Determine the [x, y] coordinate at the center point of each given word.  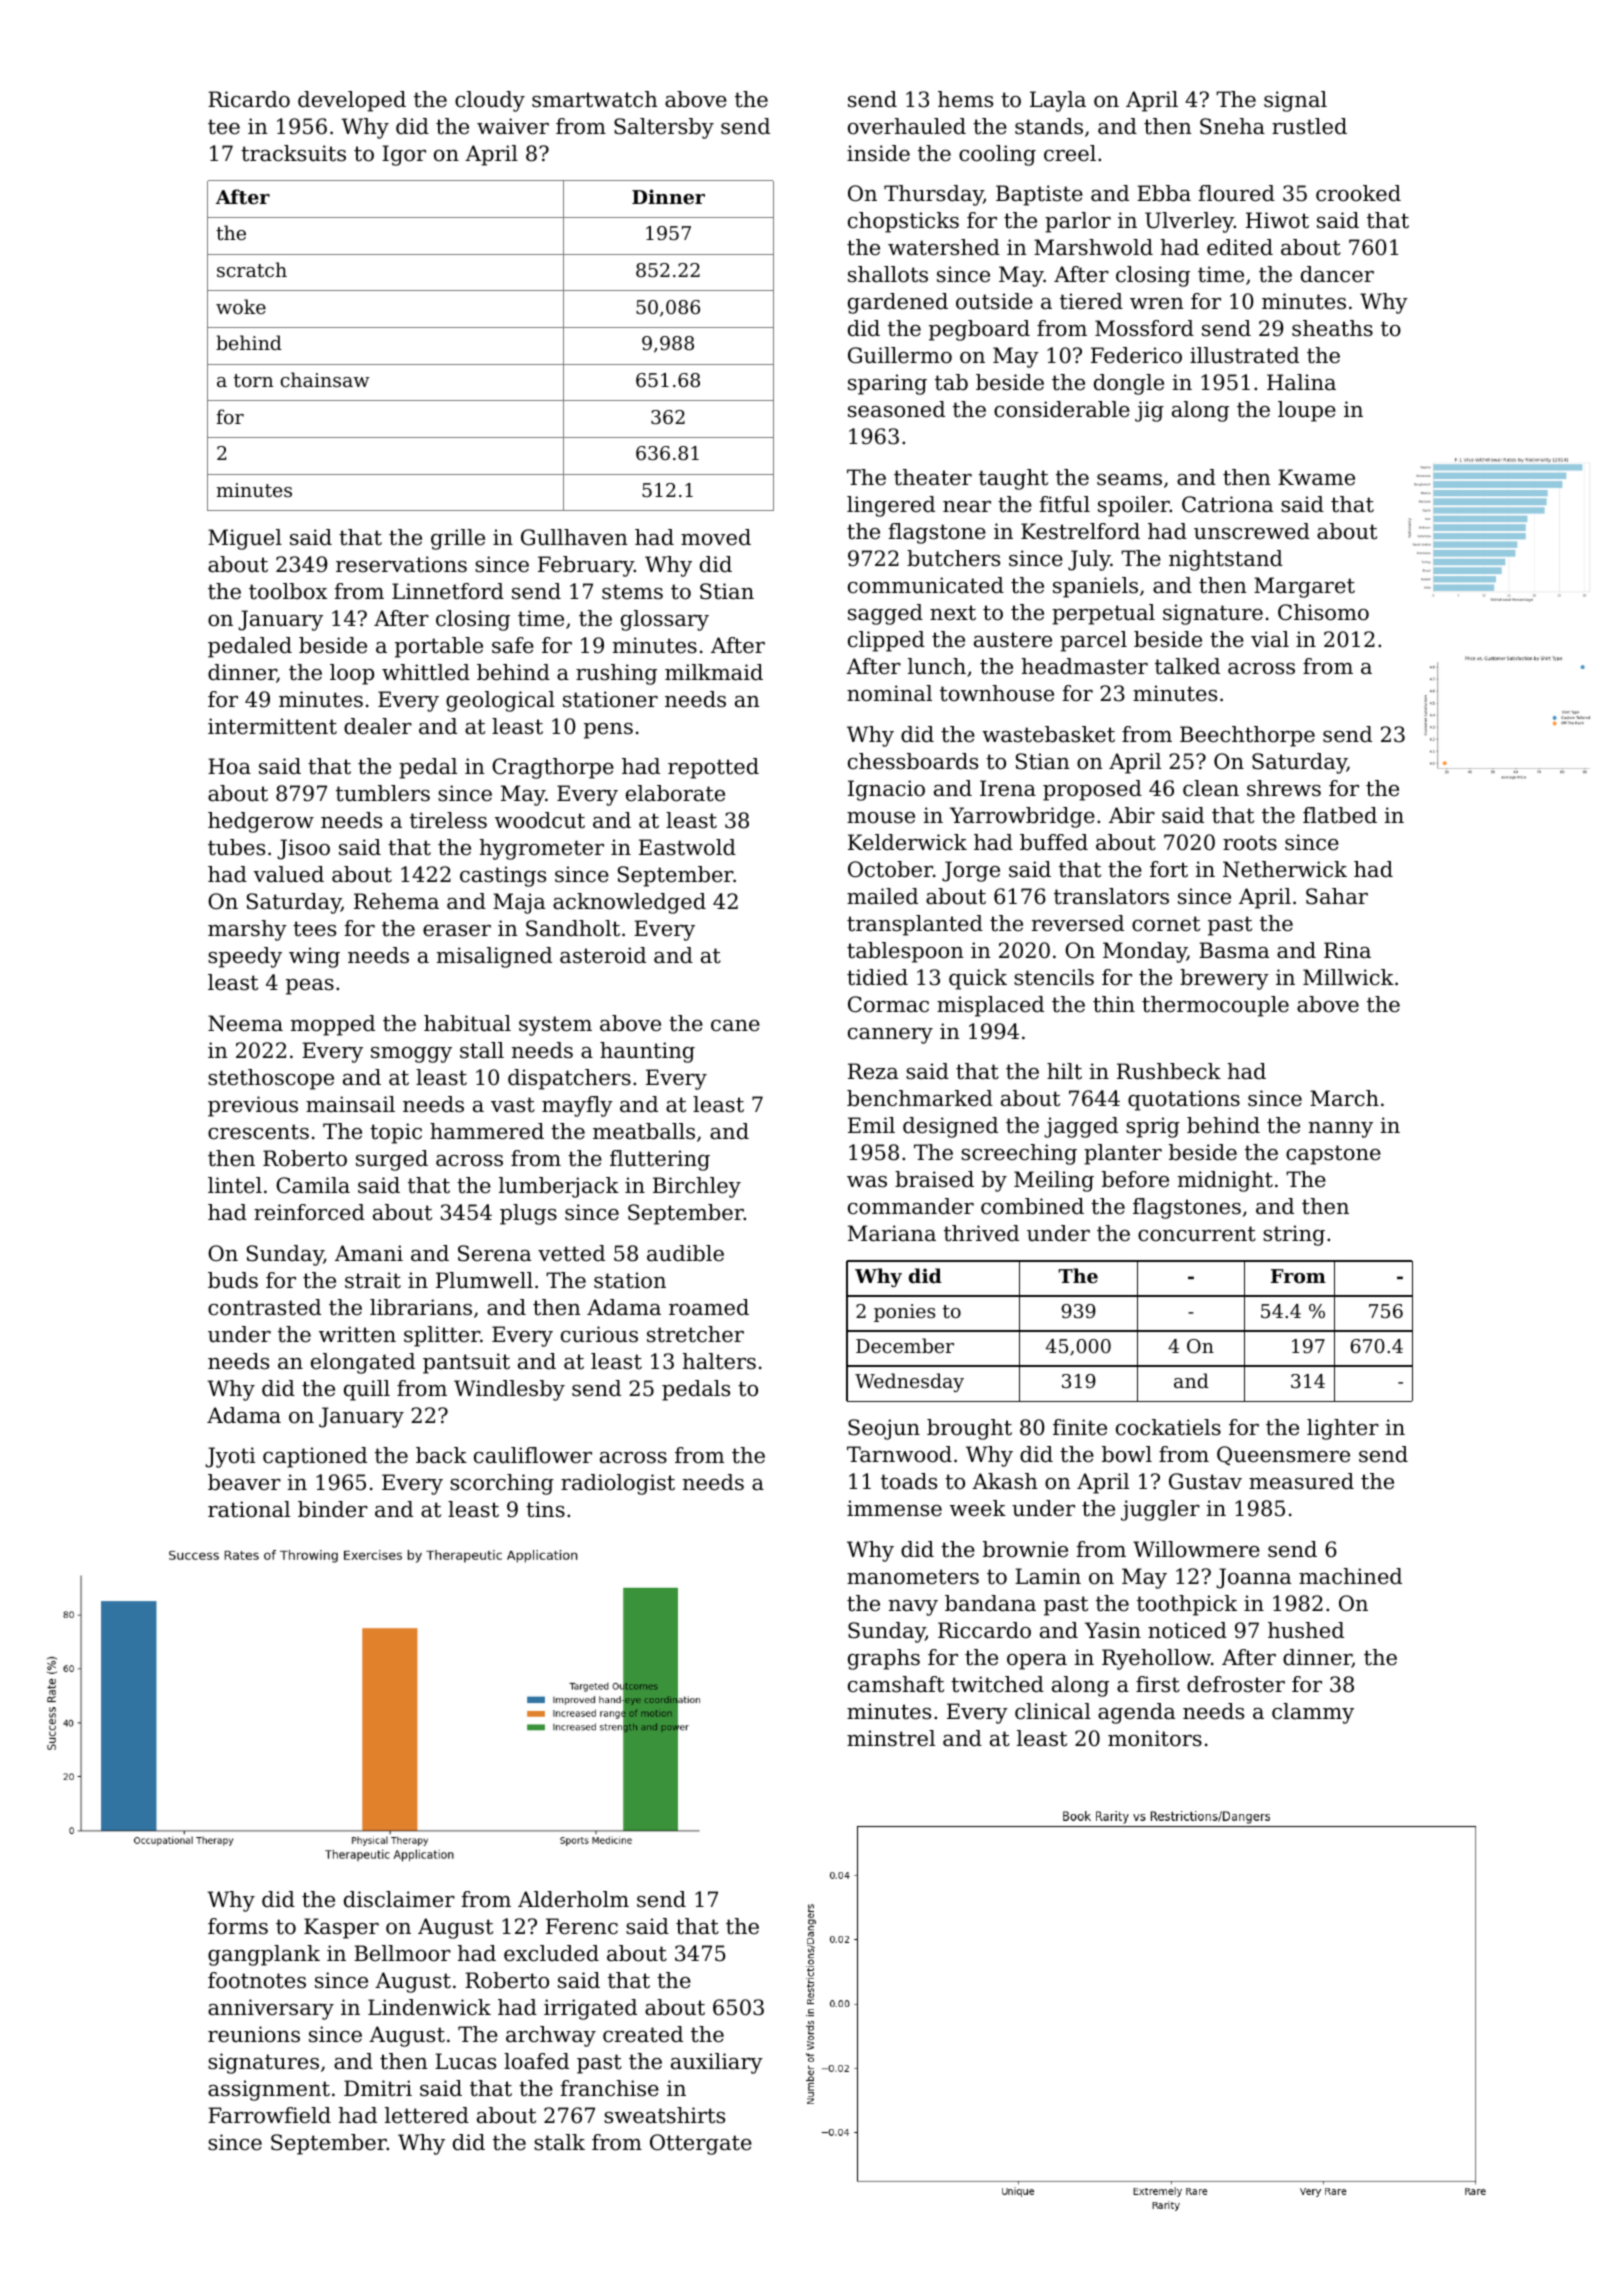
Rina [1347, 950]
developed [352, 101]
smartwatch [595, 99]
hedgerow [261, 822]
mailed [882, 896]
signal [1295, 101]
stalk [559, 2142]
